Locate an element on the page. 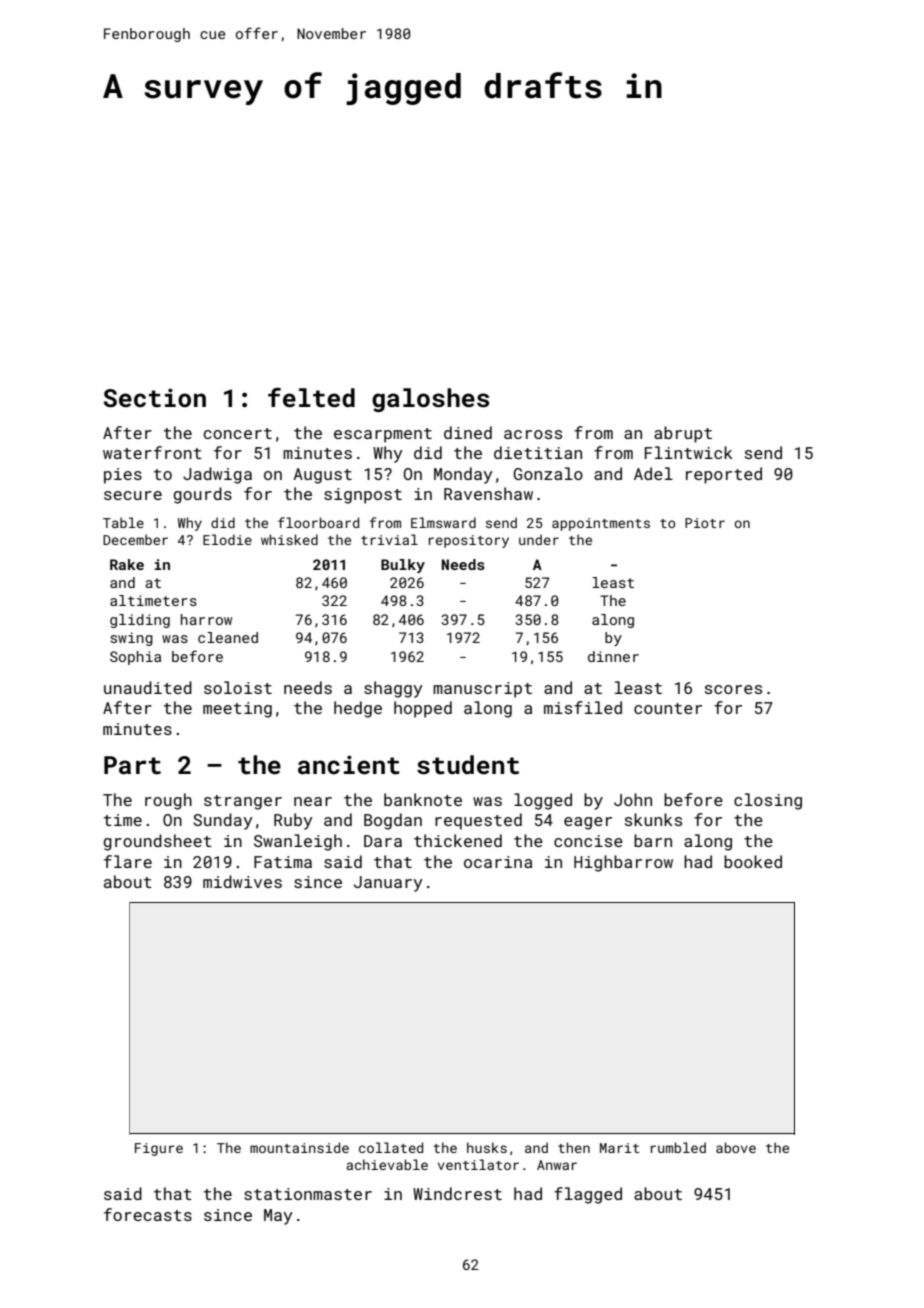 The width and height of the page is (924, 1308). waterfront is located at coordinates (152, 452).
